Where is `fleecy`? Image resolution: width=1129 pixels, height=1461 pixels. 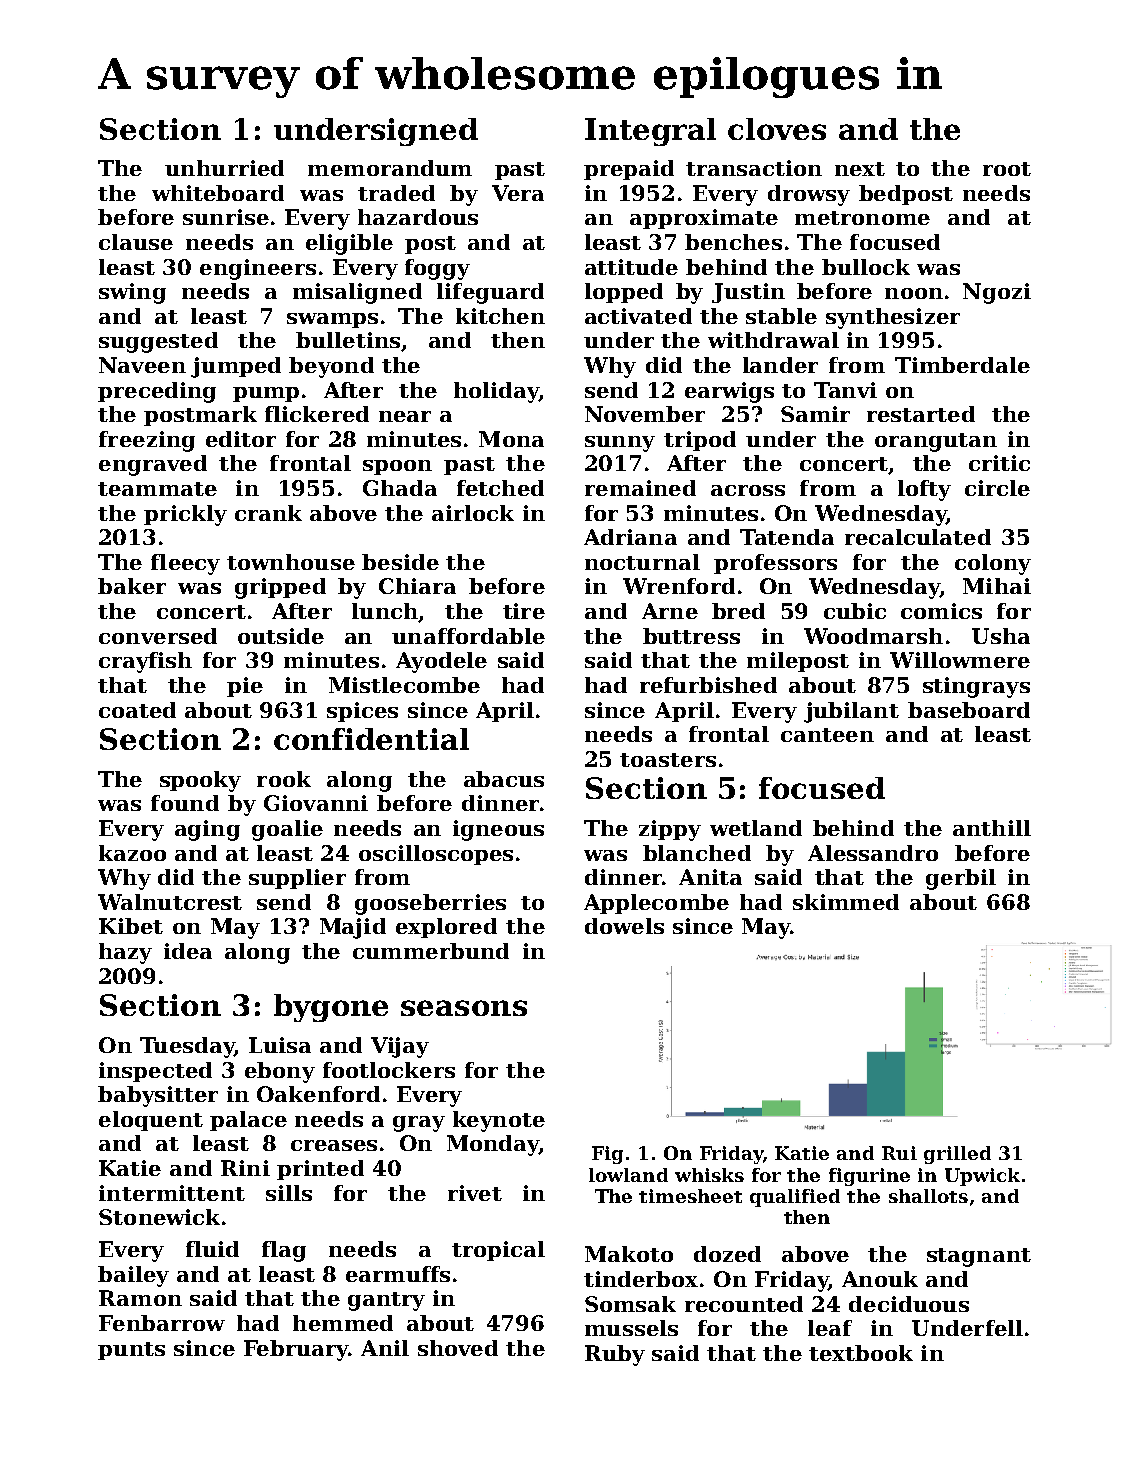 fleecy is located at coordinates (185, 564).
